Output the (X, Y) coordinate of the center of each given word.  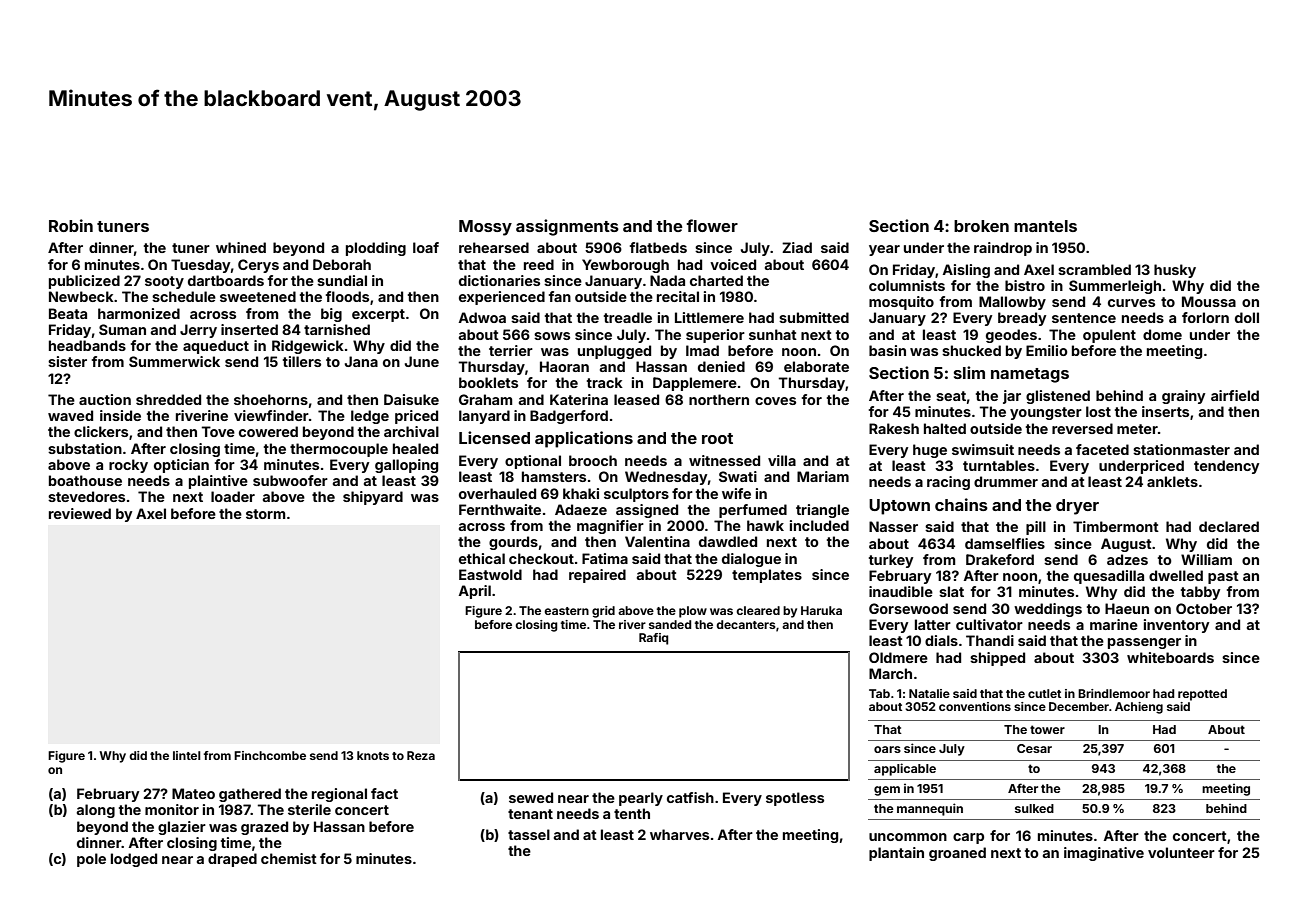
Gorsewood (908, 608)
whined (241, 247)
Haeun (1127, 608)
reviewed (80, 513)
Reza (421, 755)
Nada (667, 280)
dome (1162, 334)
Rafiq (653, 639)
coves (775, 401)
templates (767, 576)
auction (105, 399)
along (95, 811)
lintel (187, 755)
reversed (1082, 428)
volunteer (1181, 852)
